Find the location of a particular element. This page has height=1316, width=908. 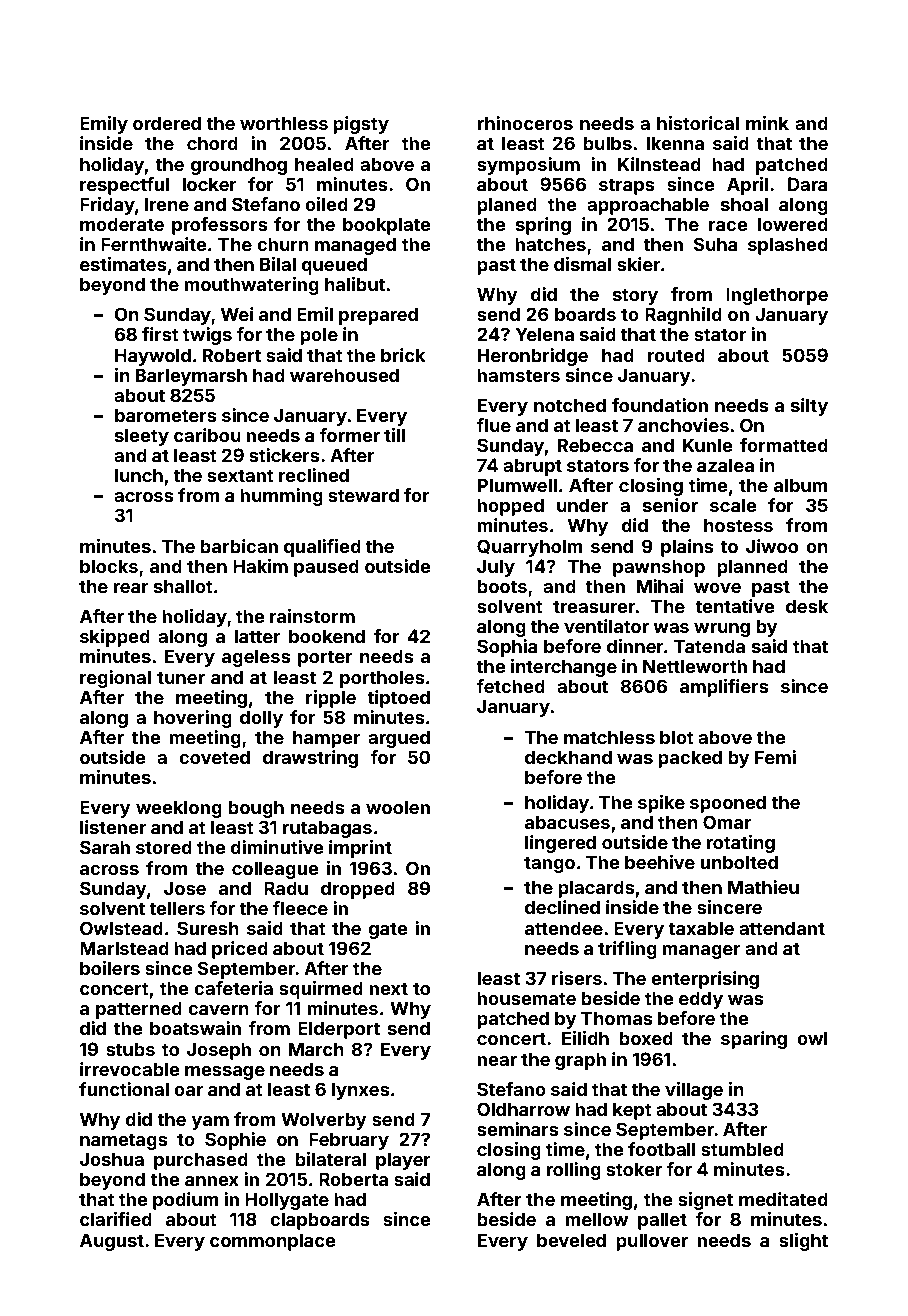

July is located at coordinates (496, 568).
